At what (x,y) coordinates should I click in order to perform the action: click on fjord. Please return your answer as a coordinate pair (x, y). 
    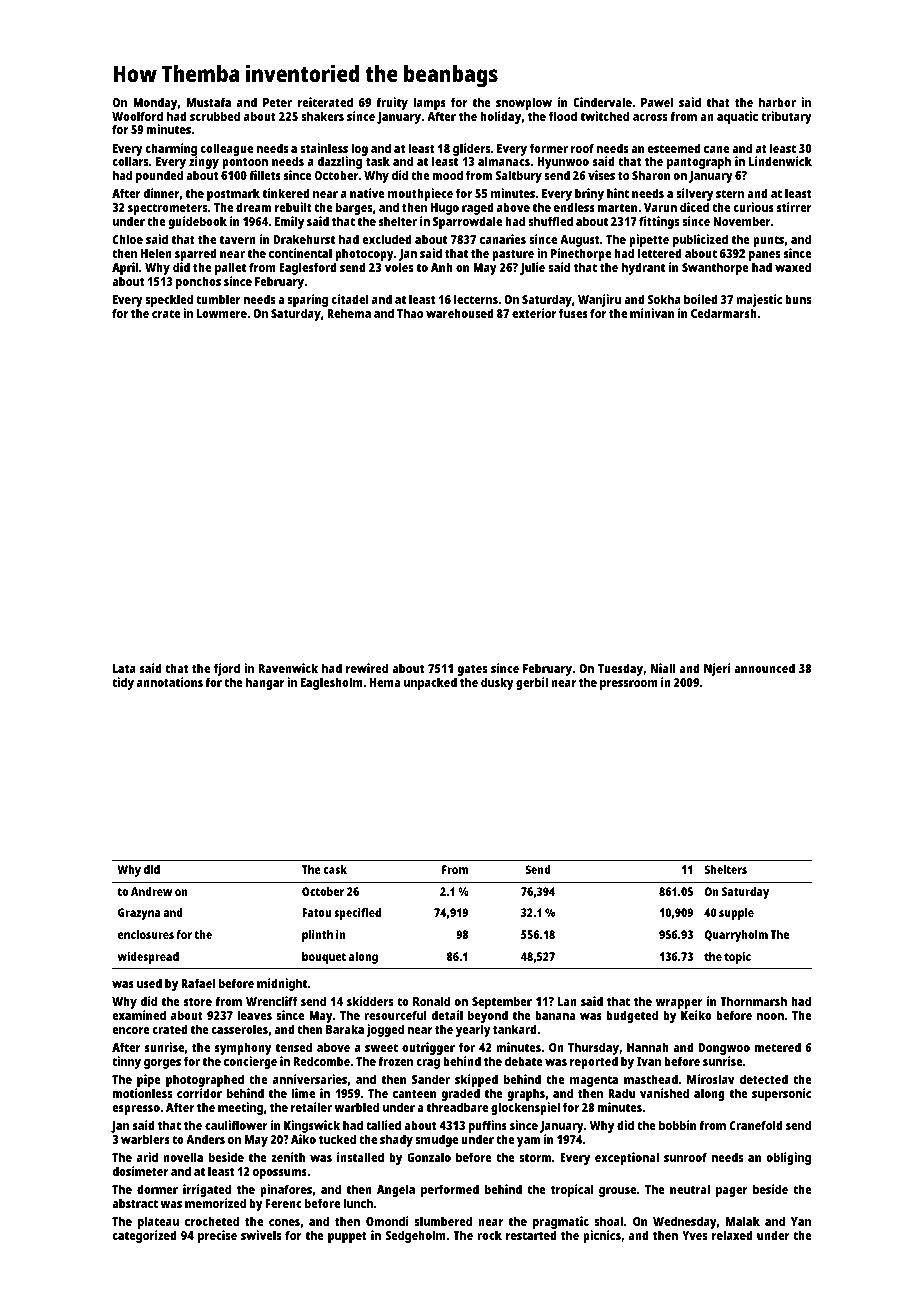
    Looking at the image, I should click on (227, 669).
